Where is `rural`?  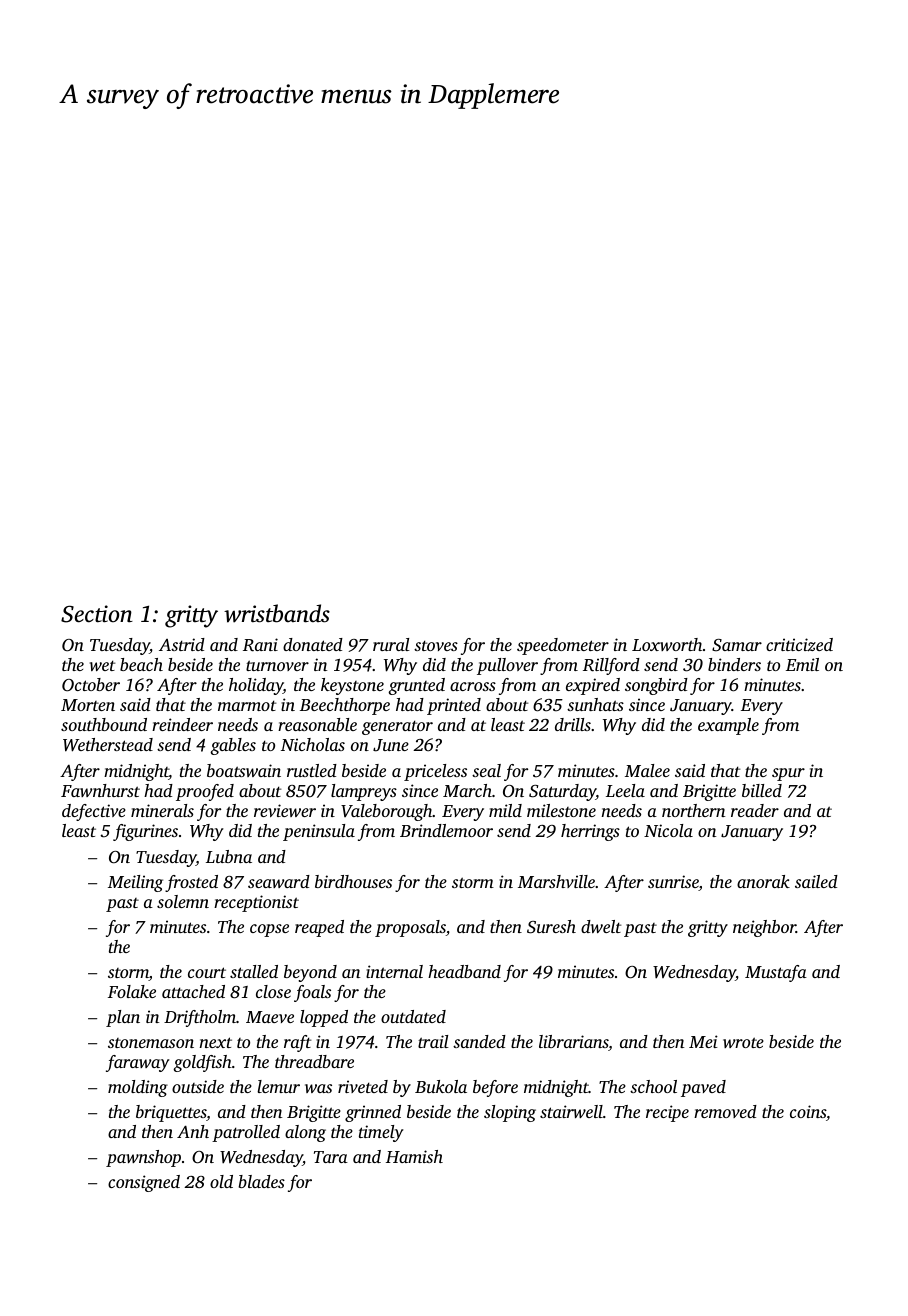
rural is located at coordinates (391, 644).
